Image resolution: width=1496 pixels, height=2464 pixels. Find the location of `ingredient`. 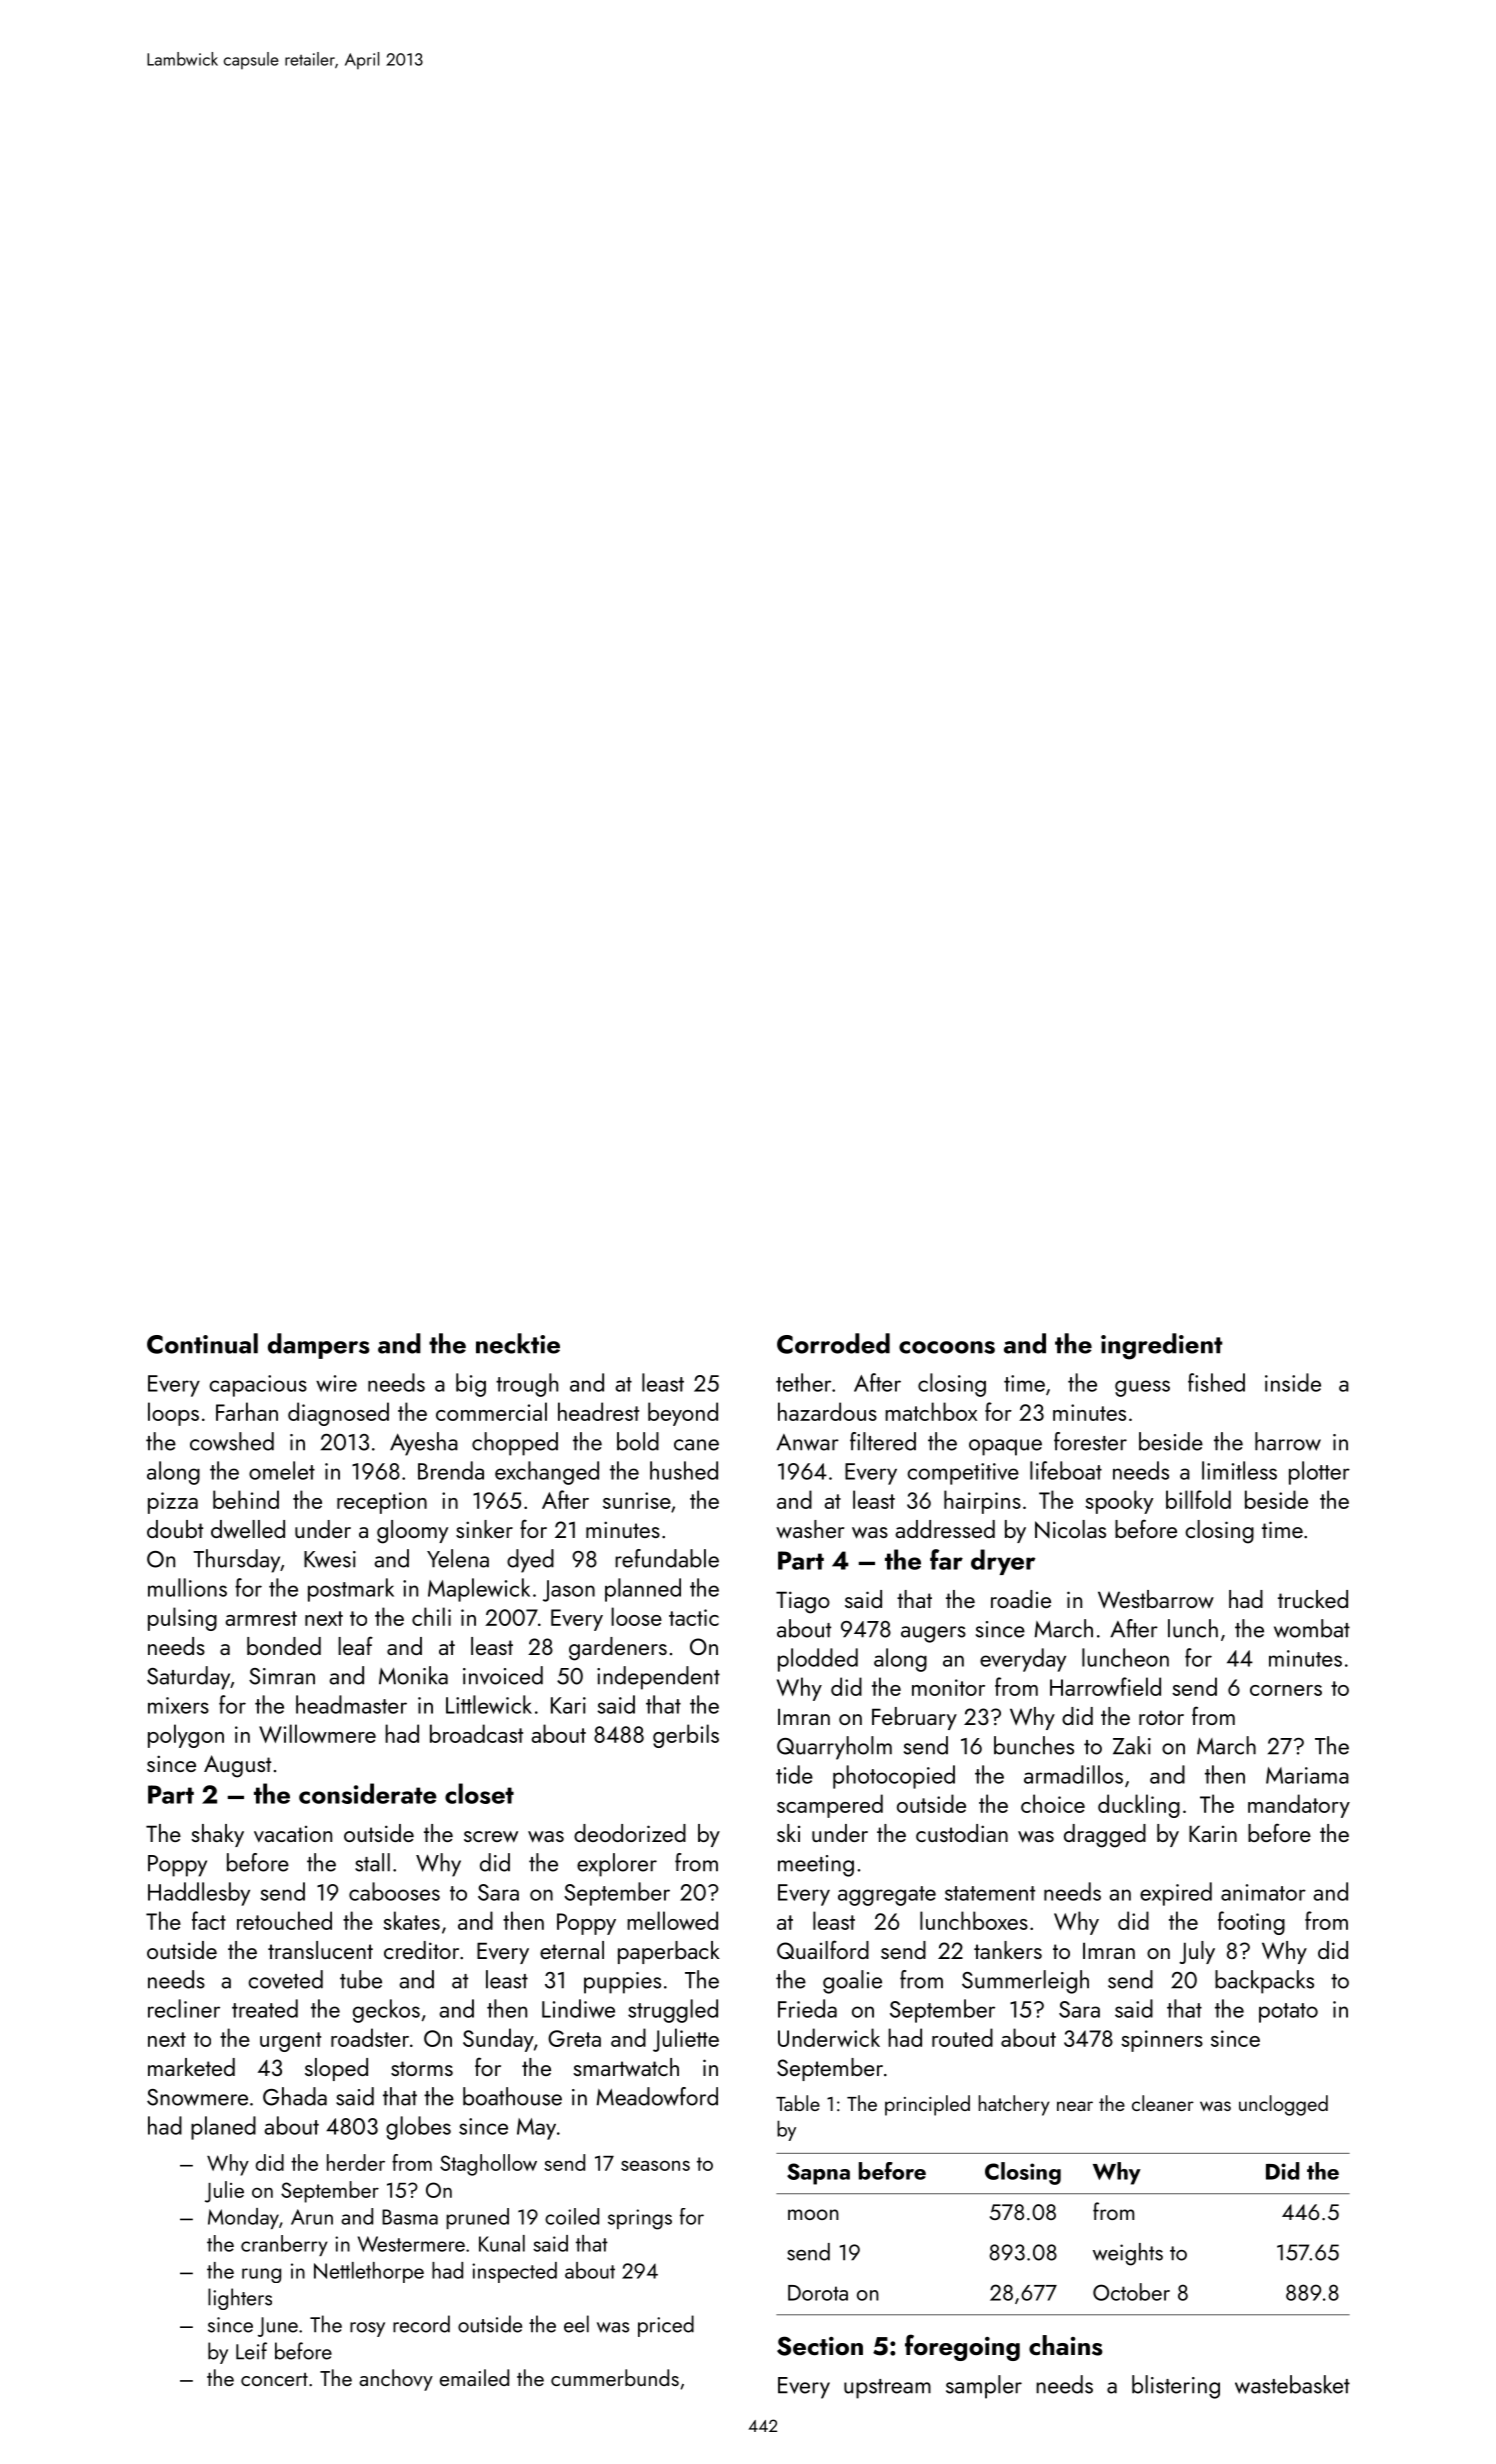

ingredient is located at coordinates (1162, 1346).
